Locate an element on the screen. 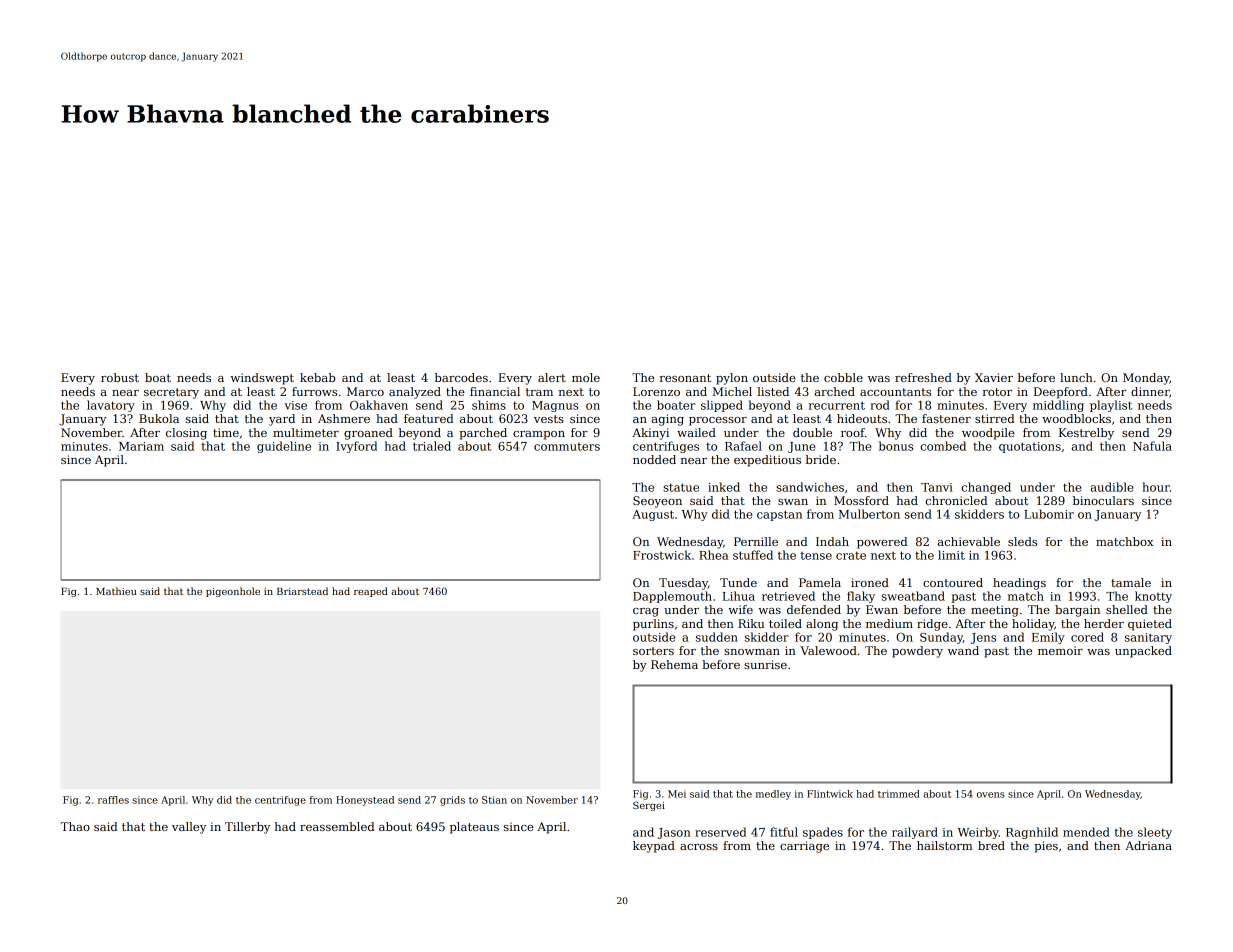  Rhea is located at coordinates (713, 555).
